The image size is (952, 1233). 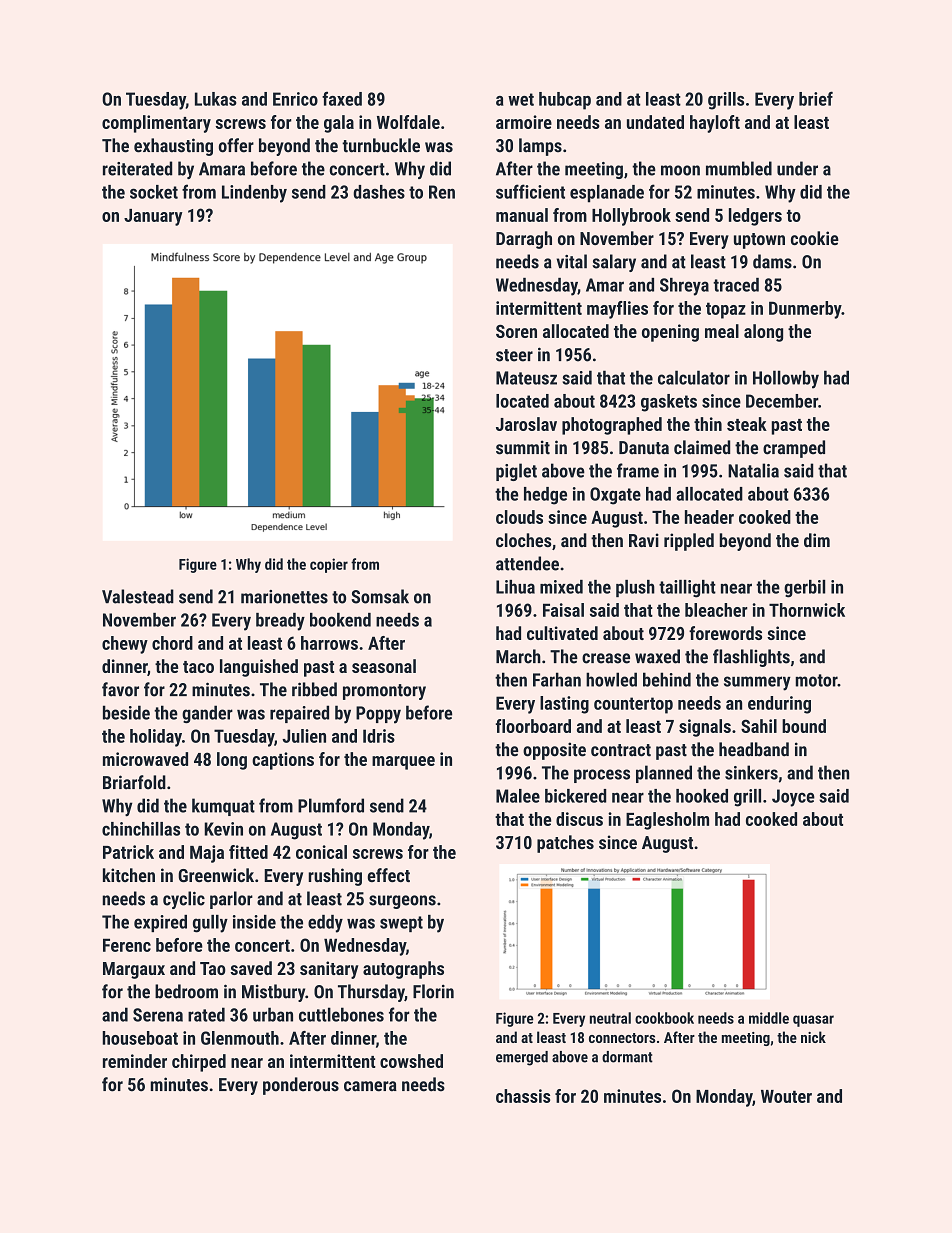 I want to click on Florin, so click(x=433, y=991).
